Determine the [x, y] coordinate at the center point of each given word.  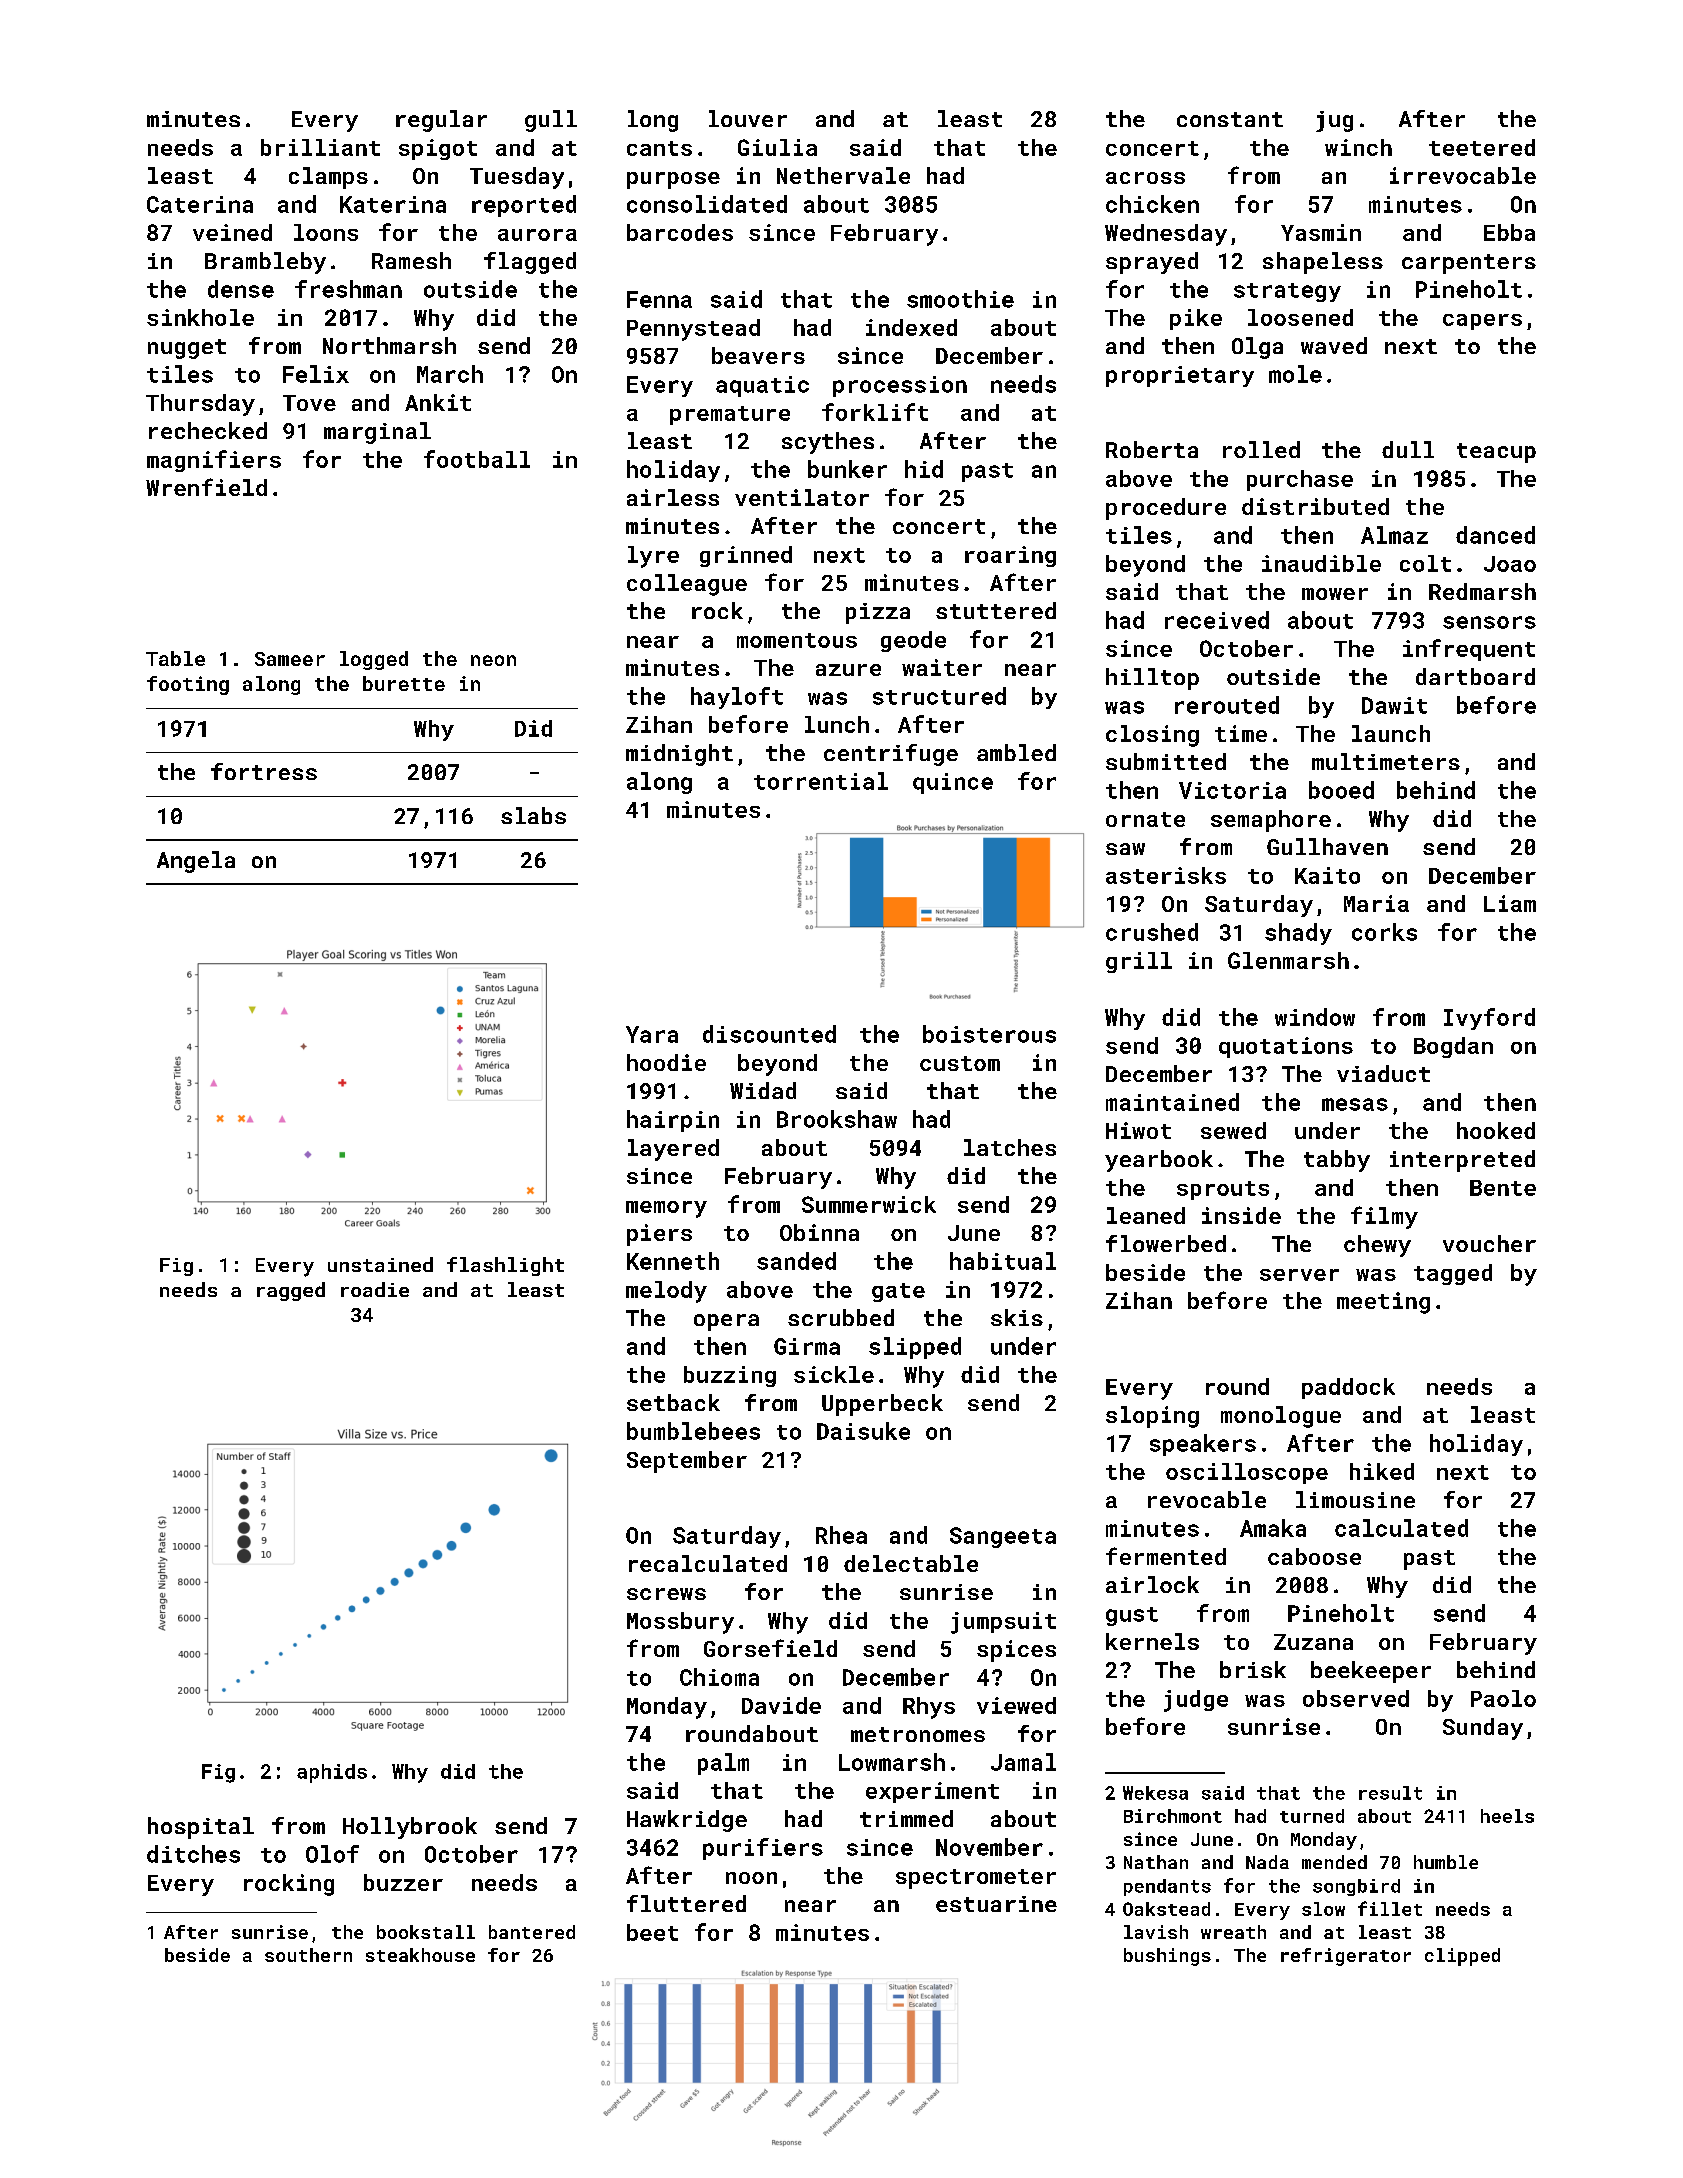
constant [1230, 119]
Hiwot [1138, 1130]
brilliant [320, 147]
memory [666, 1209]
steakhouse [420, 1955]
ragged [291, 1291]
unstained [380, 1264]
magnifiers [214, 461]
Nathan [1156, 1862]
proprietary [1180, 376]
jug [1334, 121]
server [1299, 1275]
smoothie [960, 299]
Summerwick [869, 1204]
